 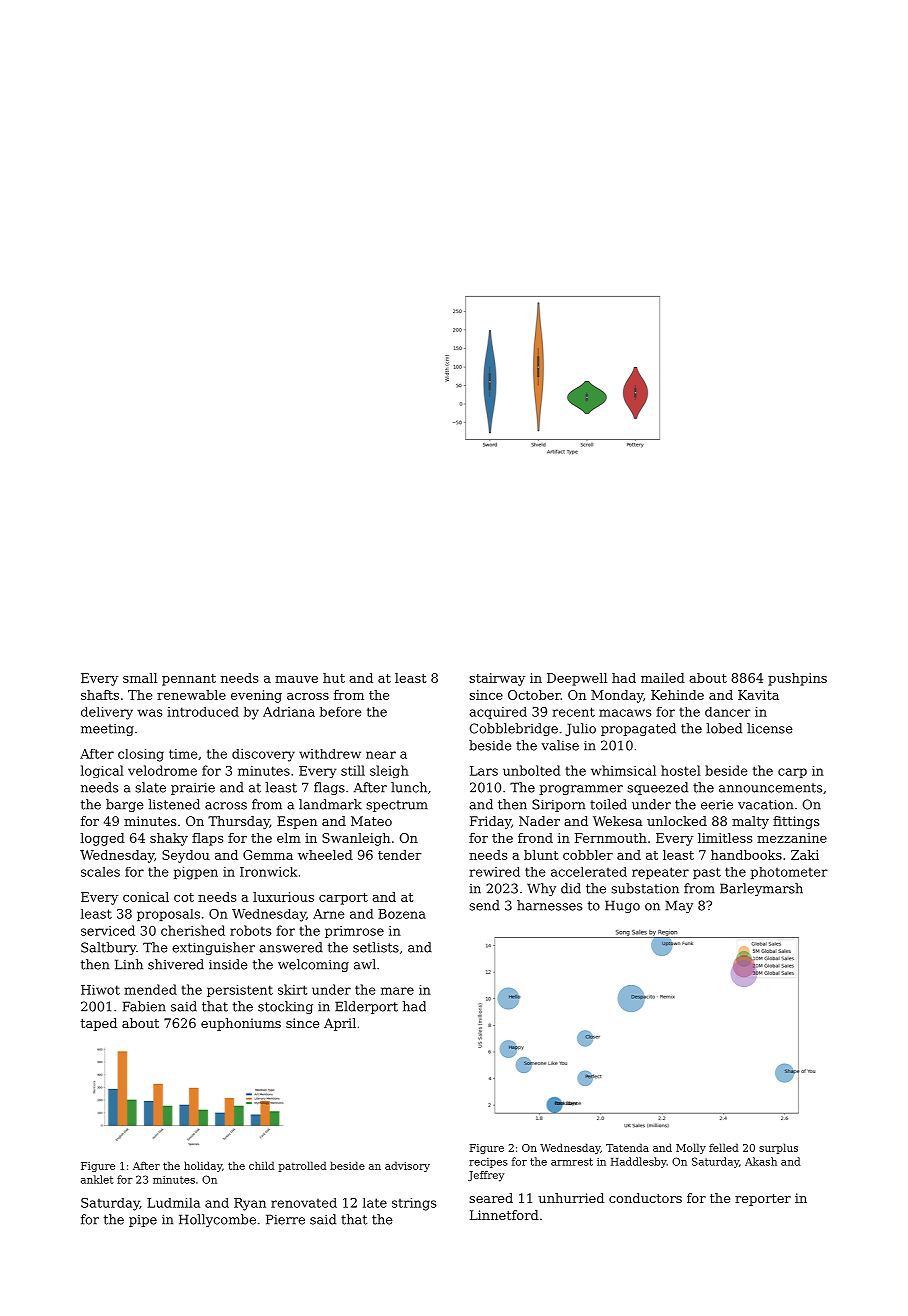 What do you see at coordinates (241, 1024) in the document?
I see `euphoniums` at bounding box center [241, 1024].
